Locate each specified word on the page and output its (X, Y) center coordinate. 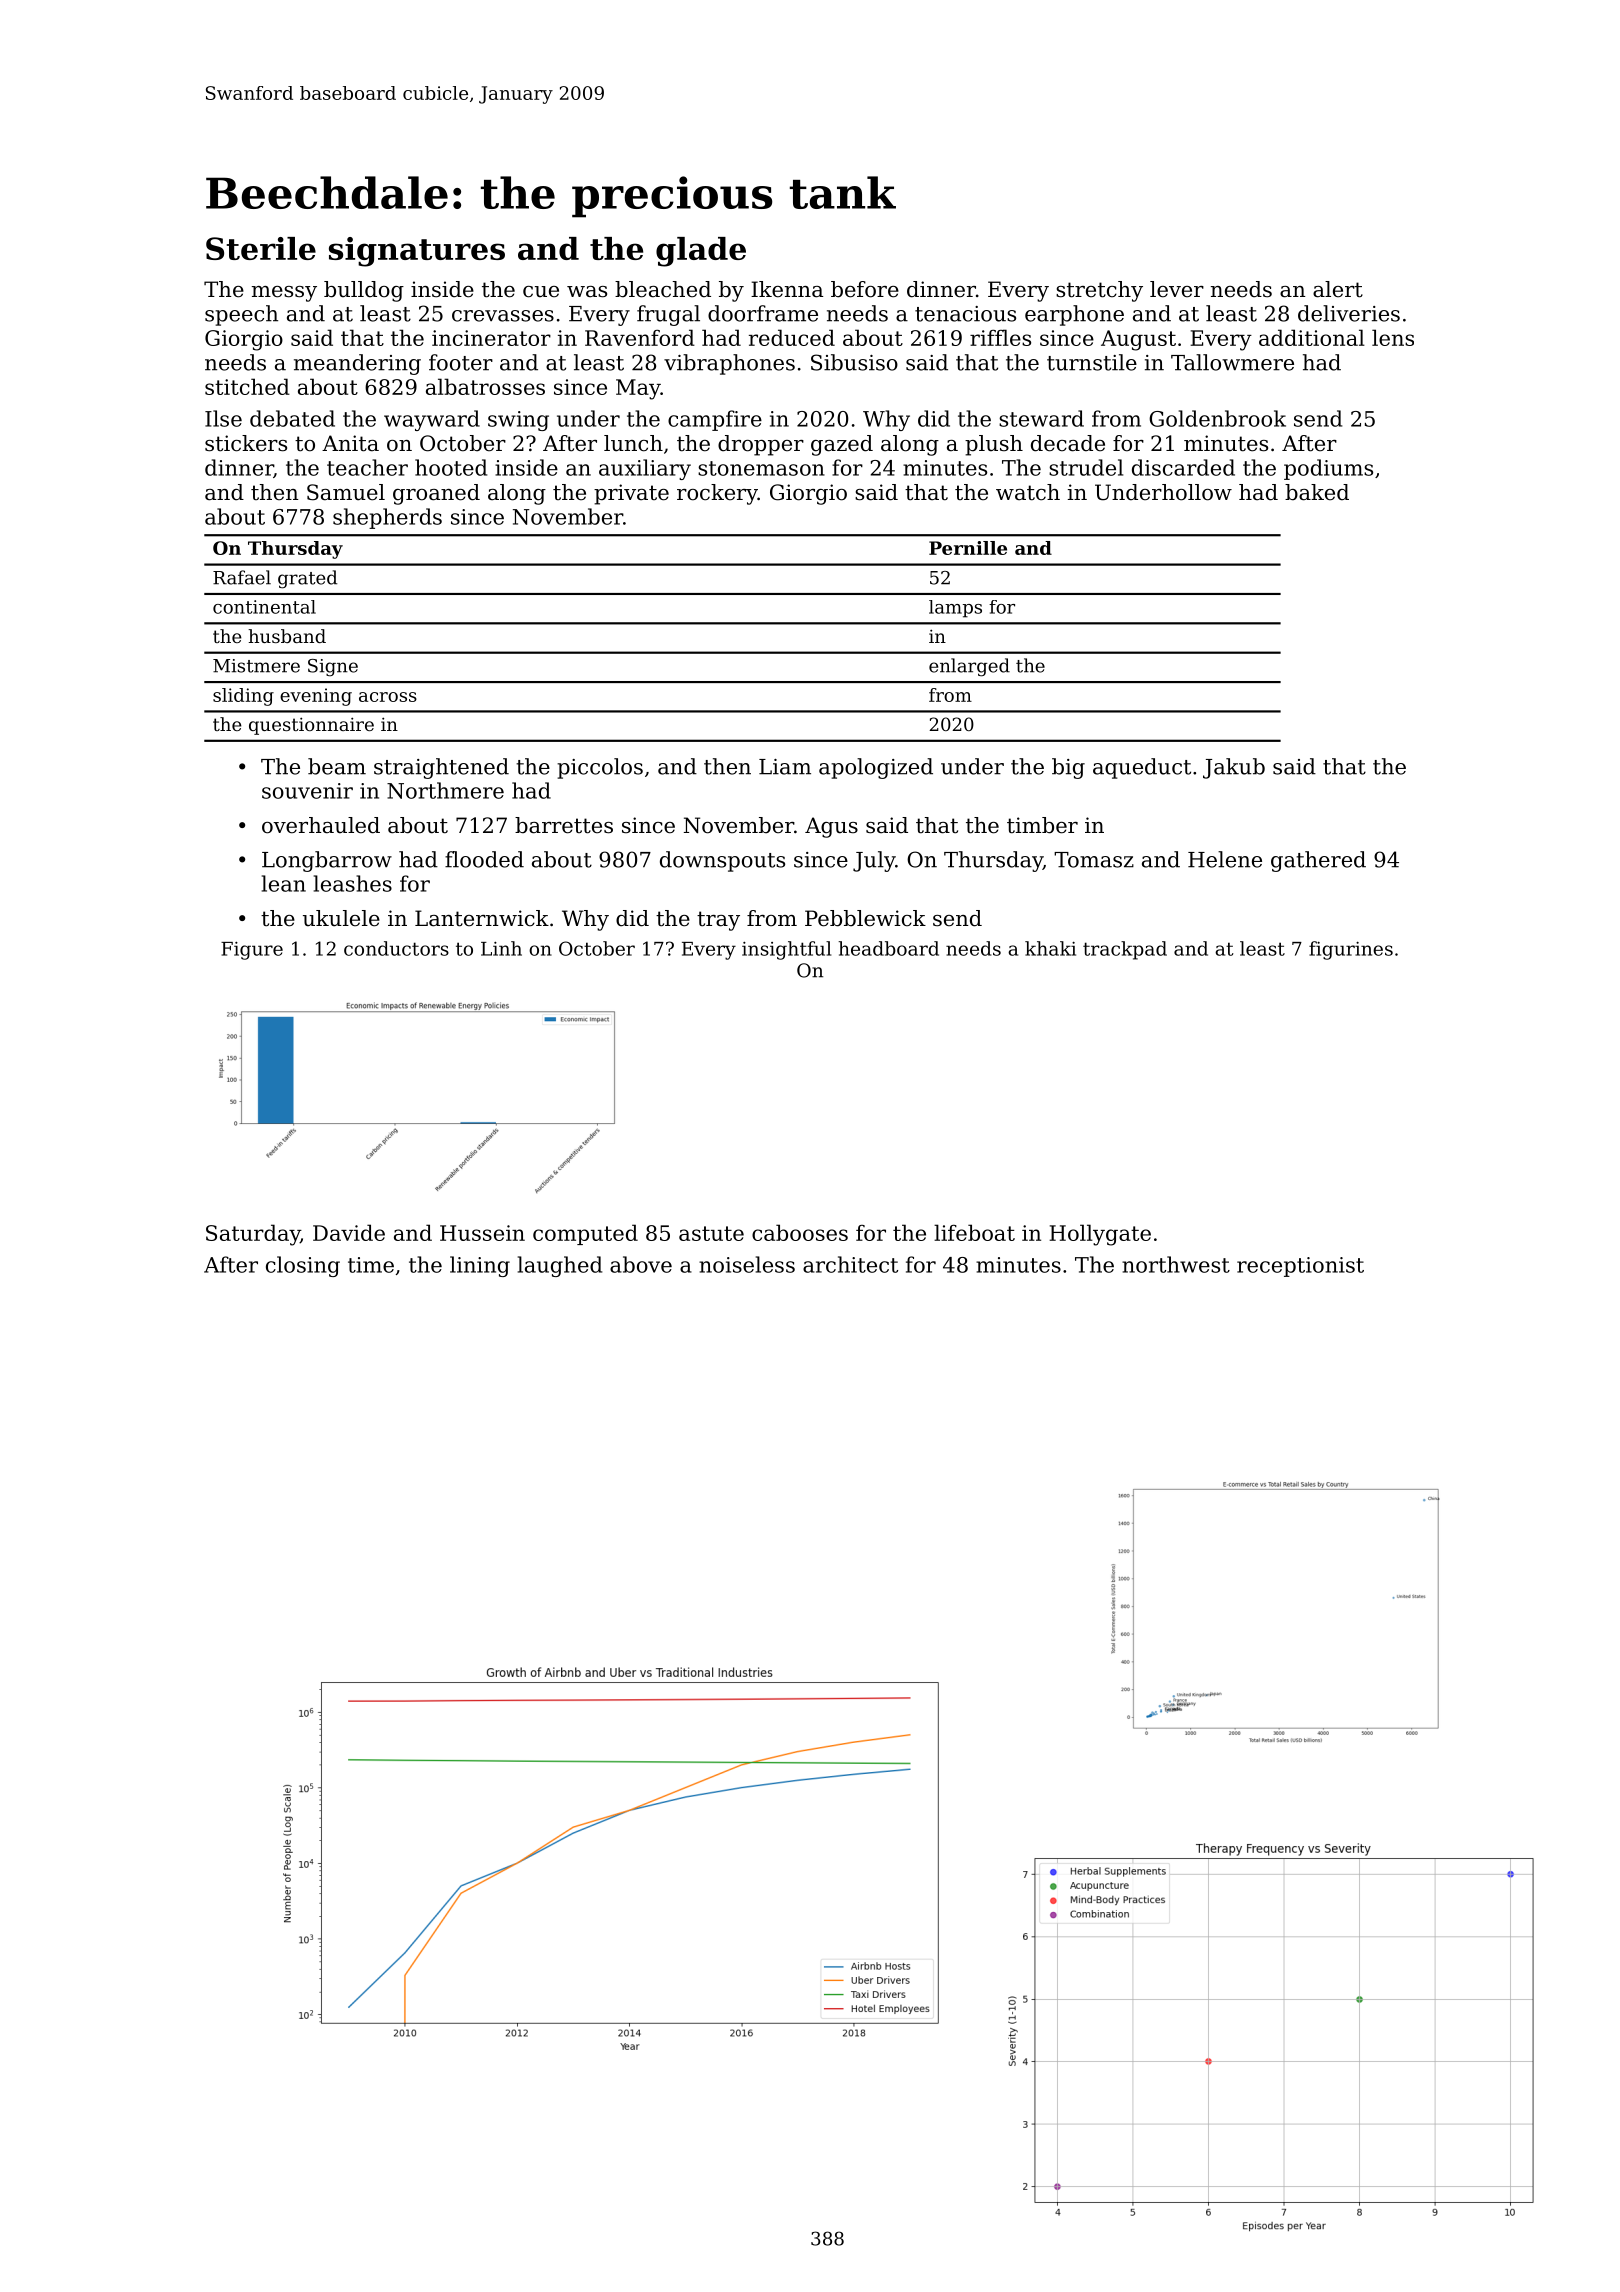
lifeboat (974, 1232)
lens (1393, 337)
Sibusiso (854, 362)
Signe (333, 667)
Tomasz (1094, 860)
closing (303, 1266)
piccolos (600, 768)
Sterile (261, 248)
